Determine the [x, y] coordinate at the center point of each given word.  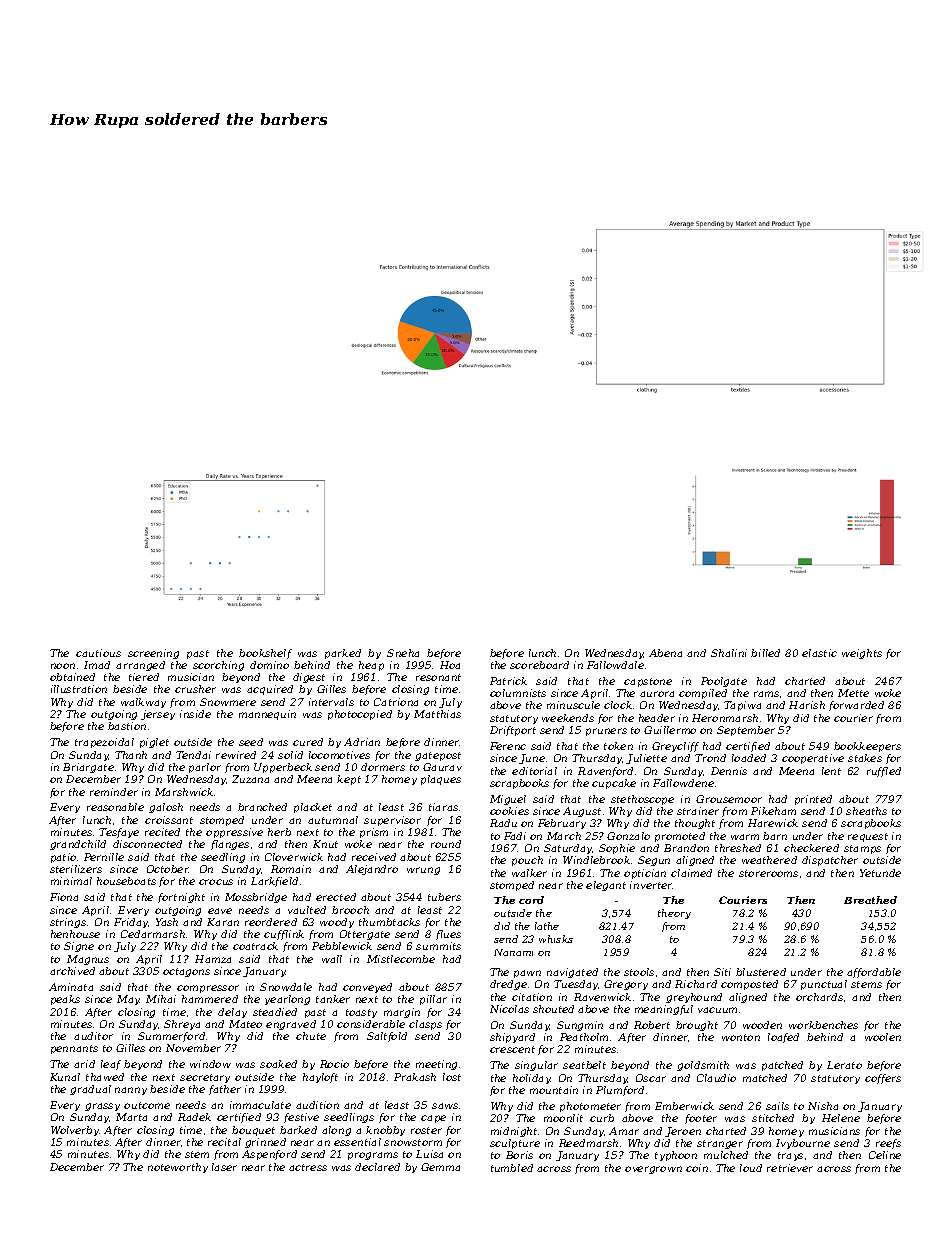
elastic [819, 653]
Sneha [403, 653]
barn [775, 836]
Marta [131, 1117]
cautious [98, 653]
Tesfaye [119, 833]
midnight [514, 1132]
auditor [93, 1036]
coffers [883, 1079]
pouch [527, 861]
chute [311, 1036]
